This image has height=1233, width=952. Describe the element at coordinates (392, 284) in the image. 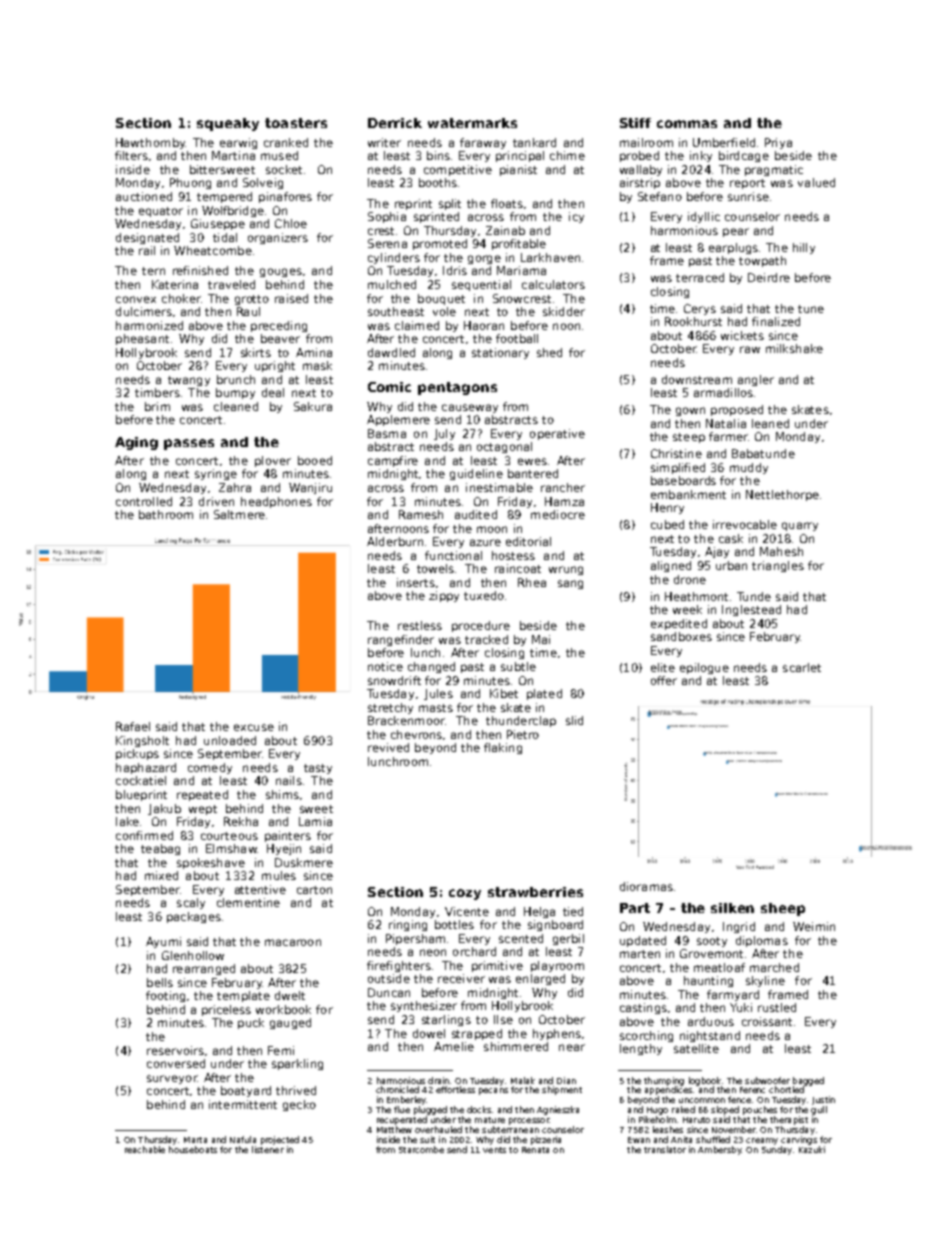

I see `mulched` at that location.
